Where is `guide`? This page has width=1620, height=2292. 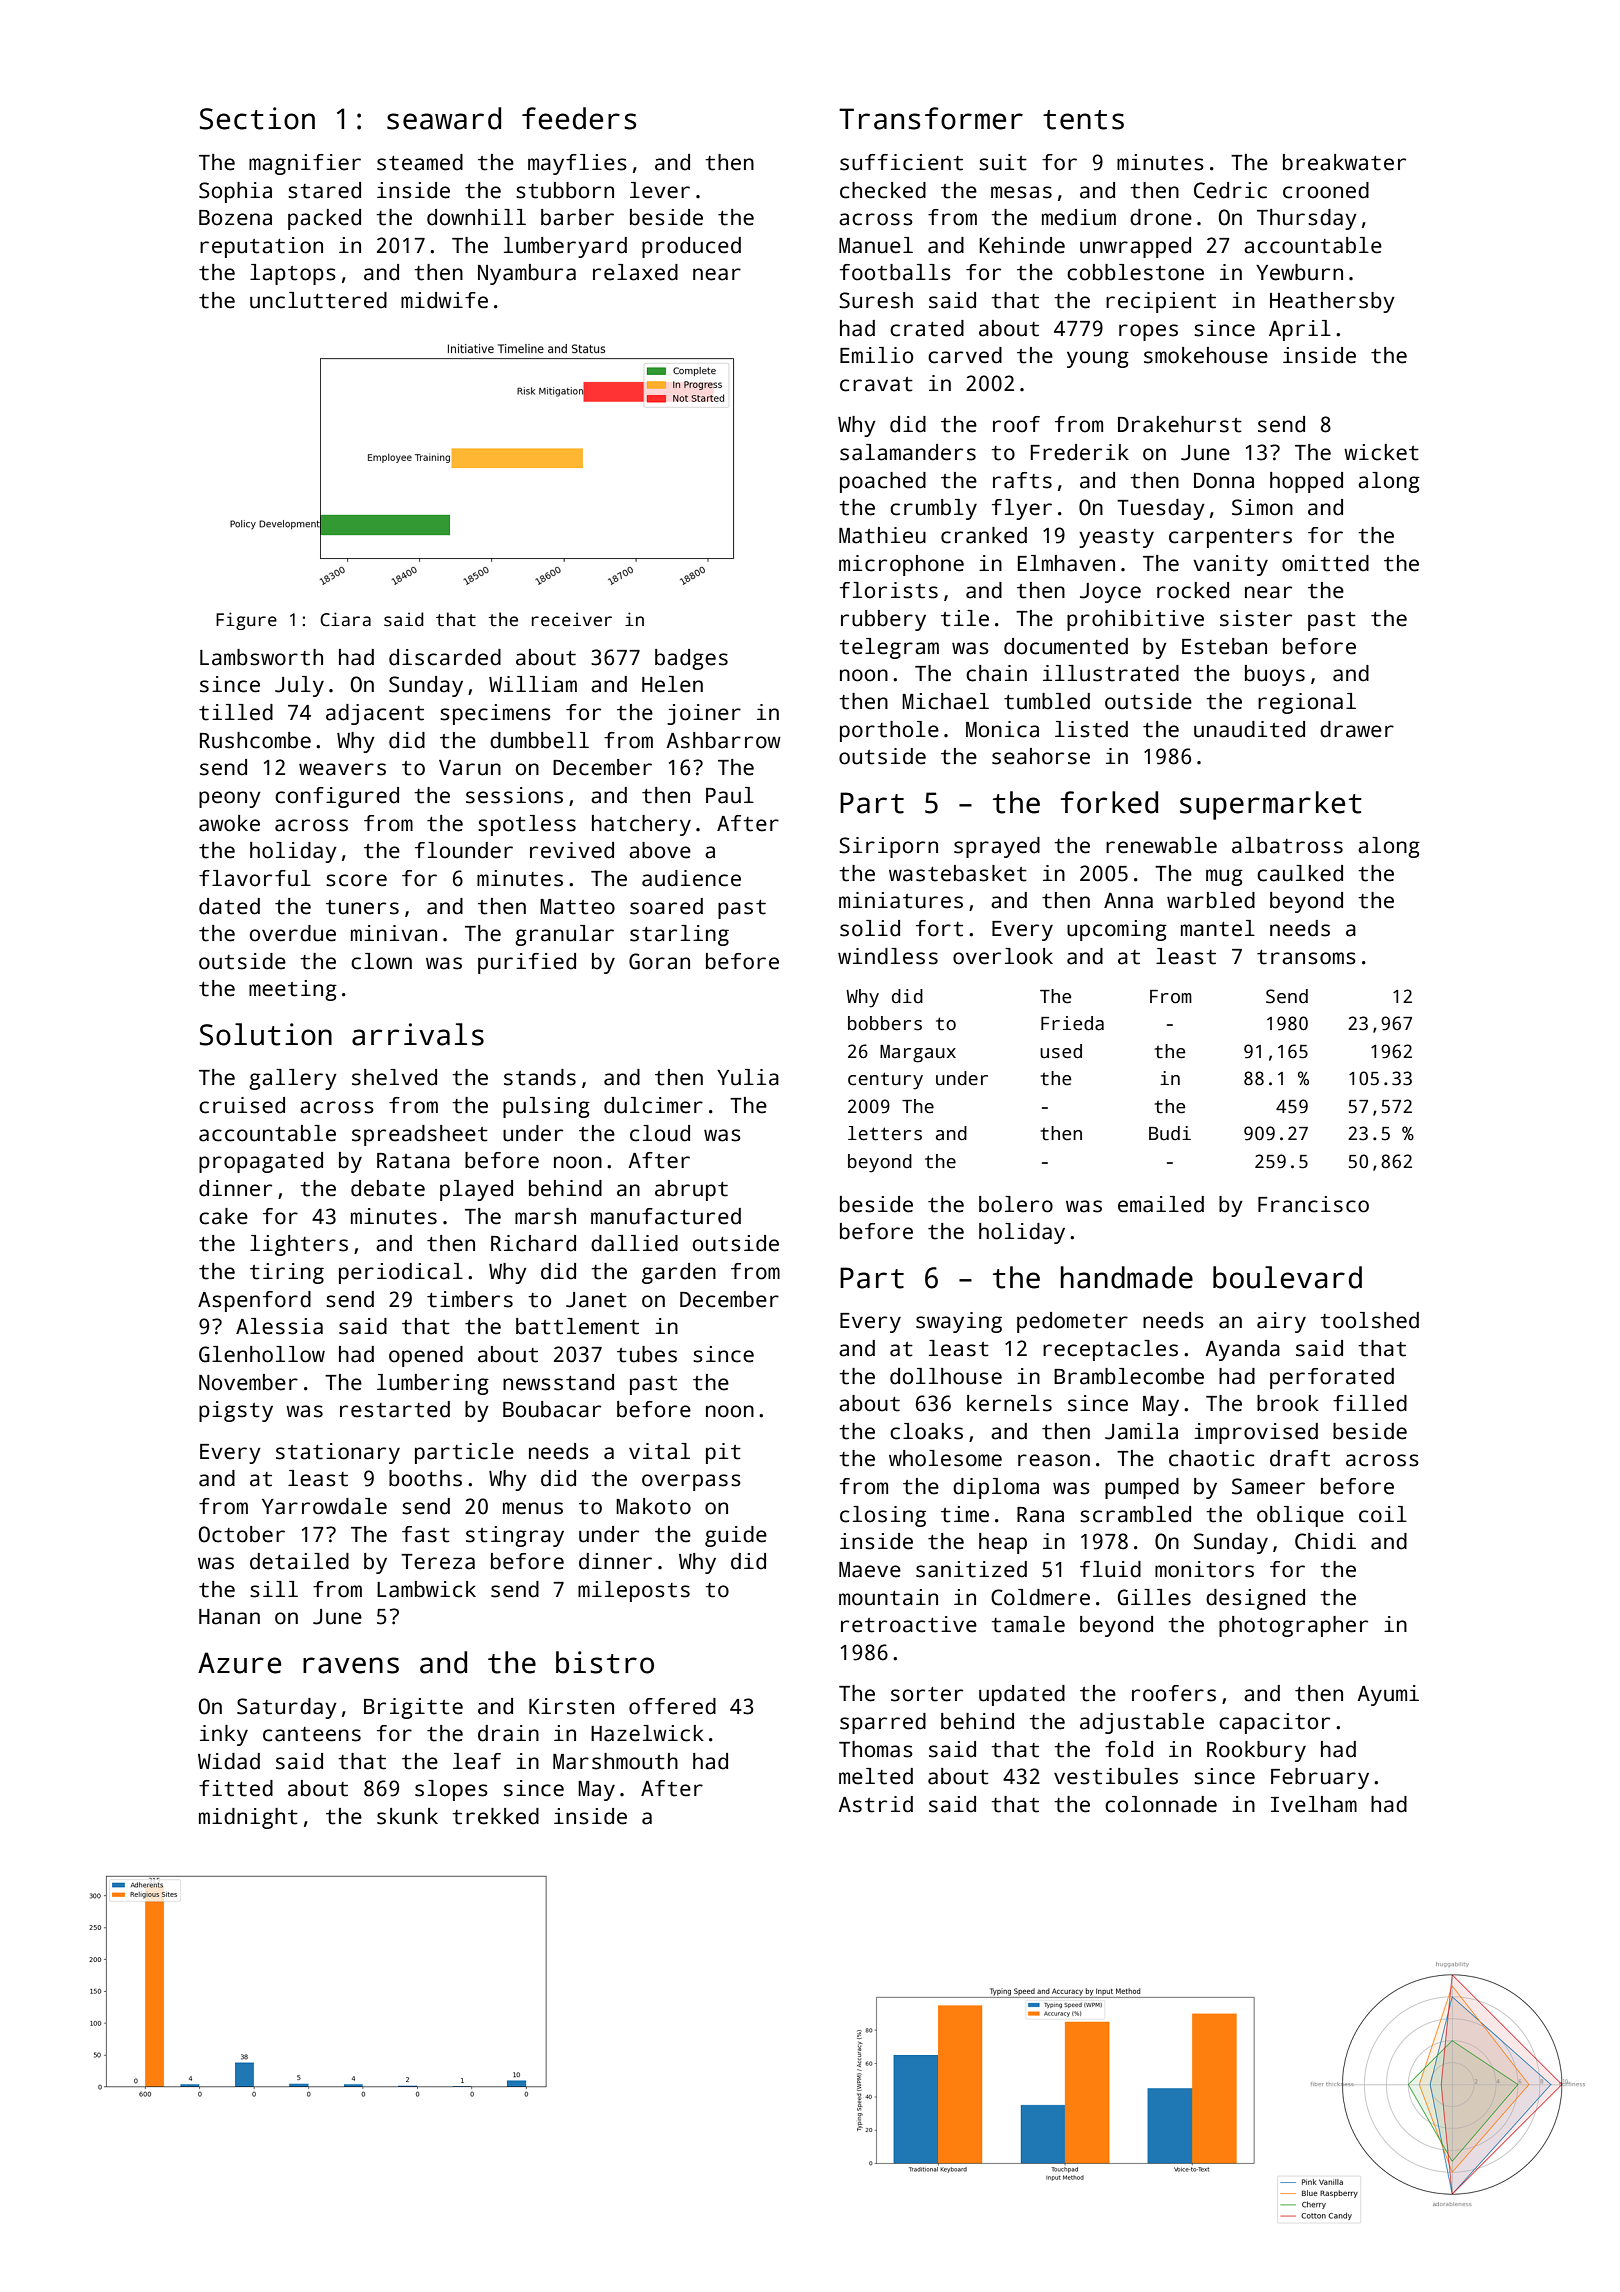 guide is located at coordinates (736, 1536).
